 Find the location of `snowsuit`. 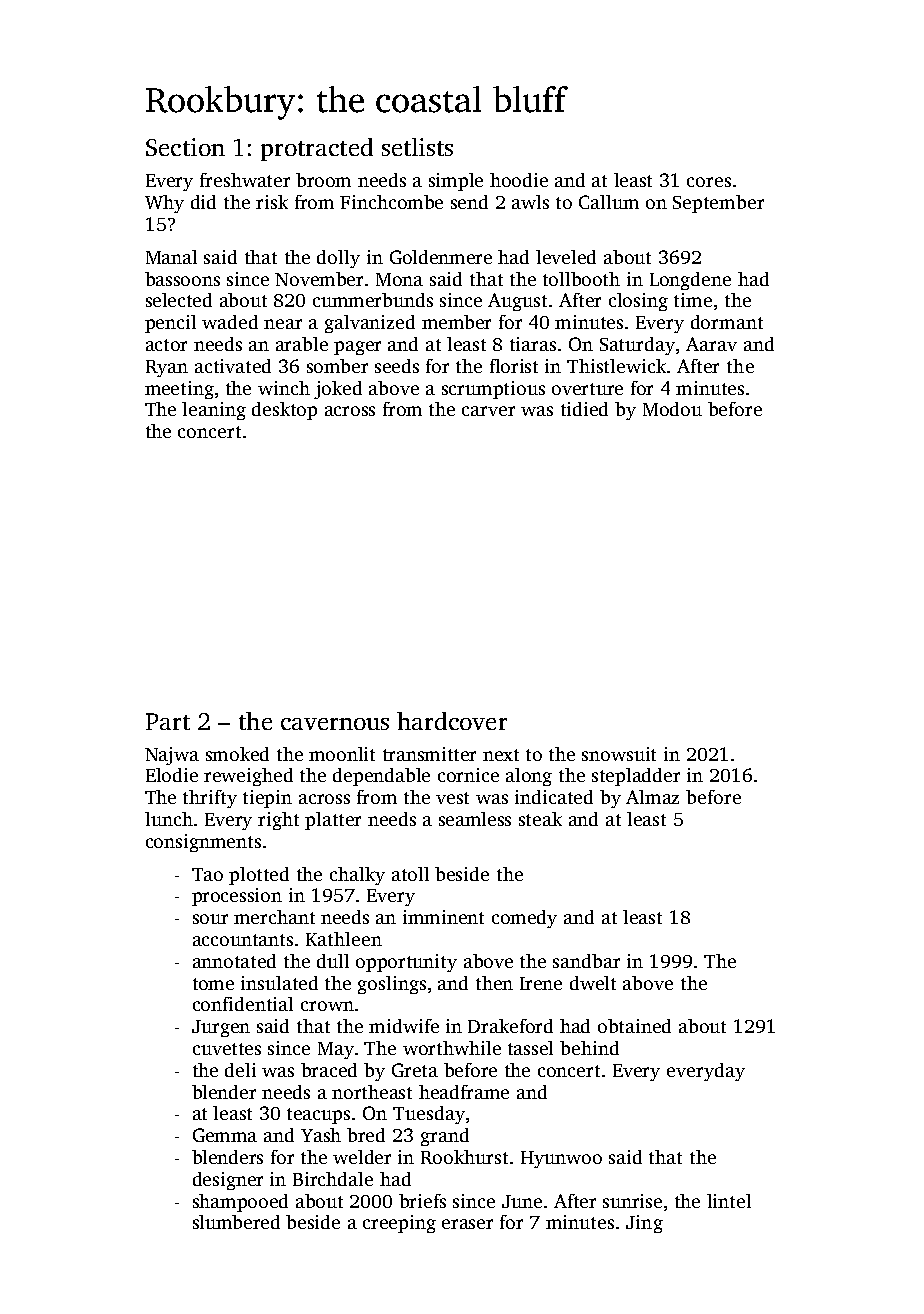

snowsuit is located at coordinates (619, 754).
